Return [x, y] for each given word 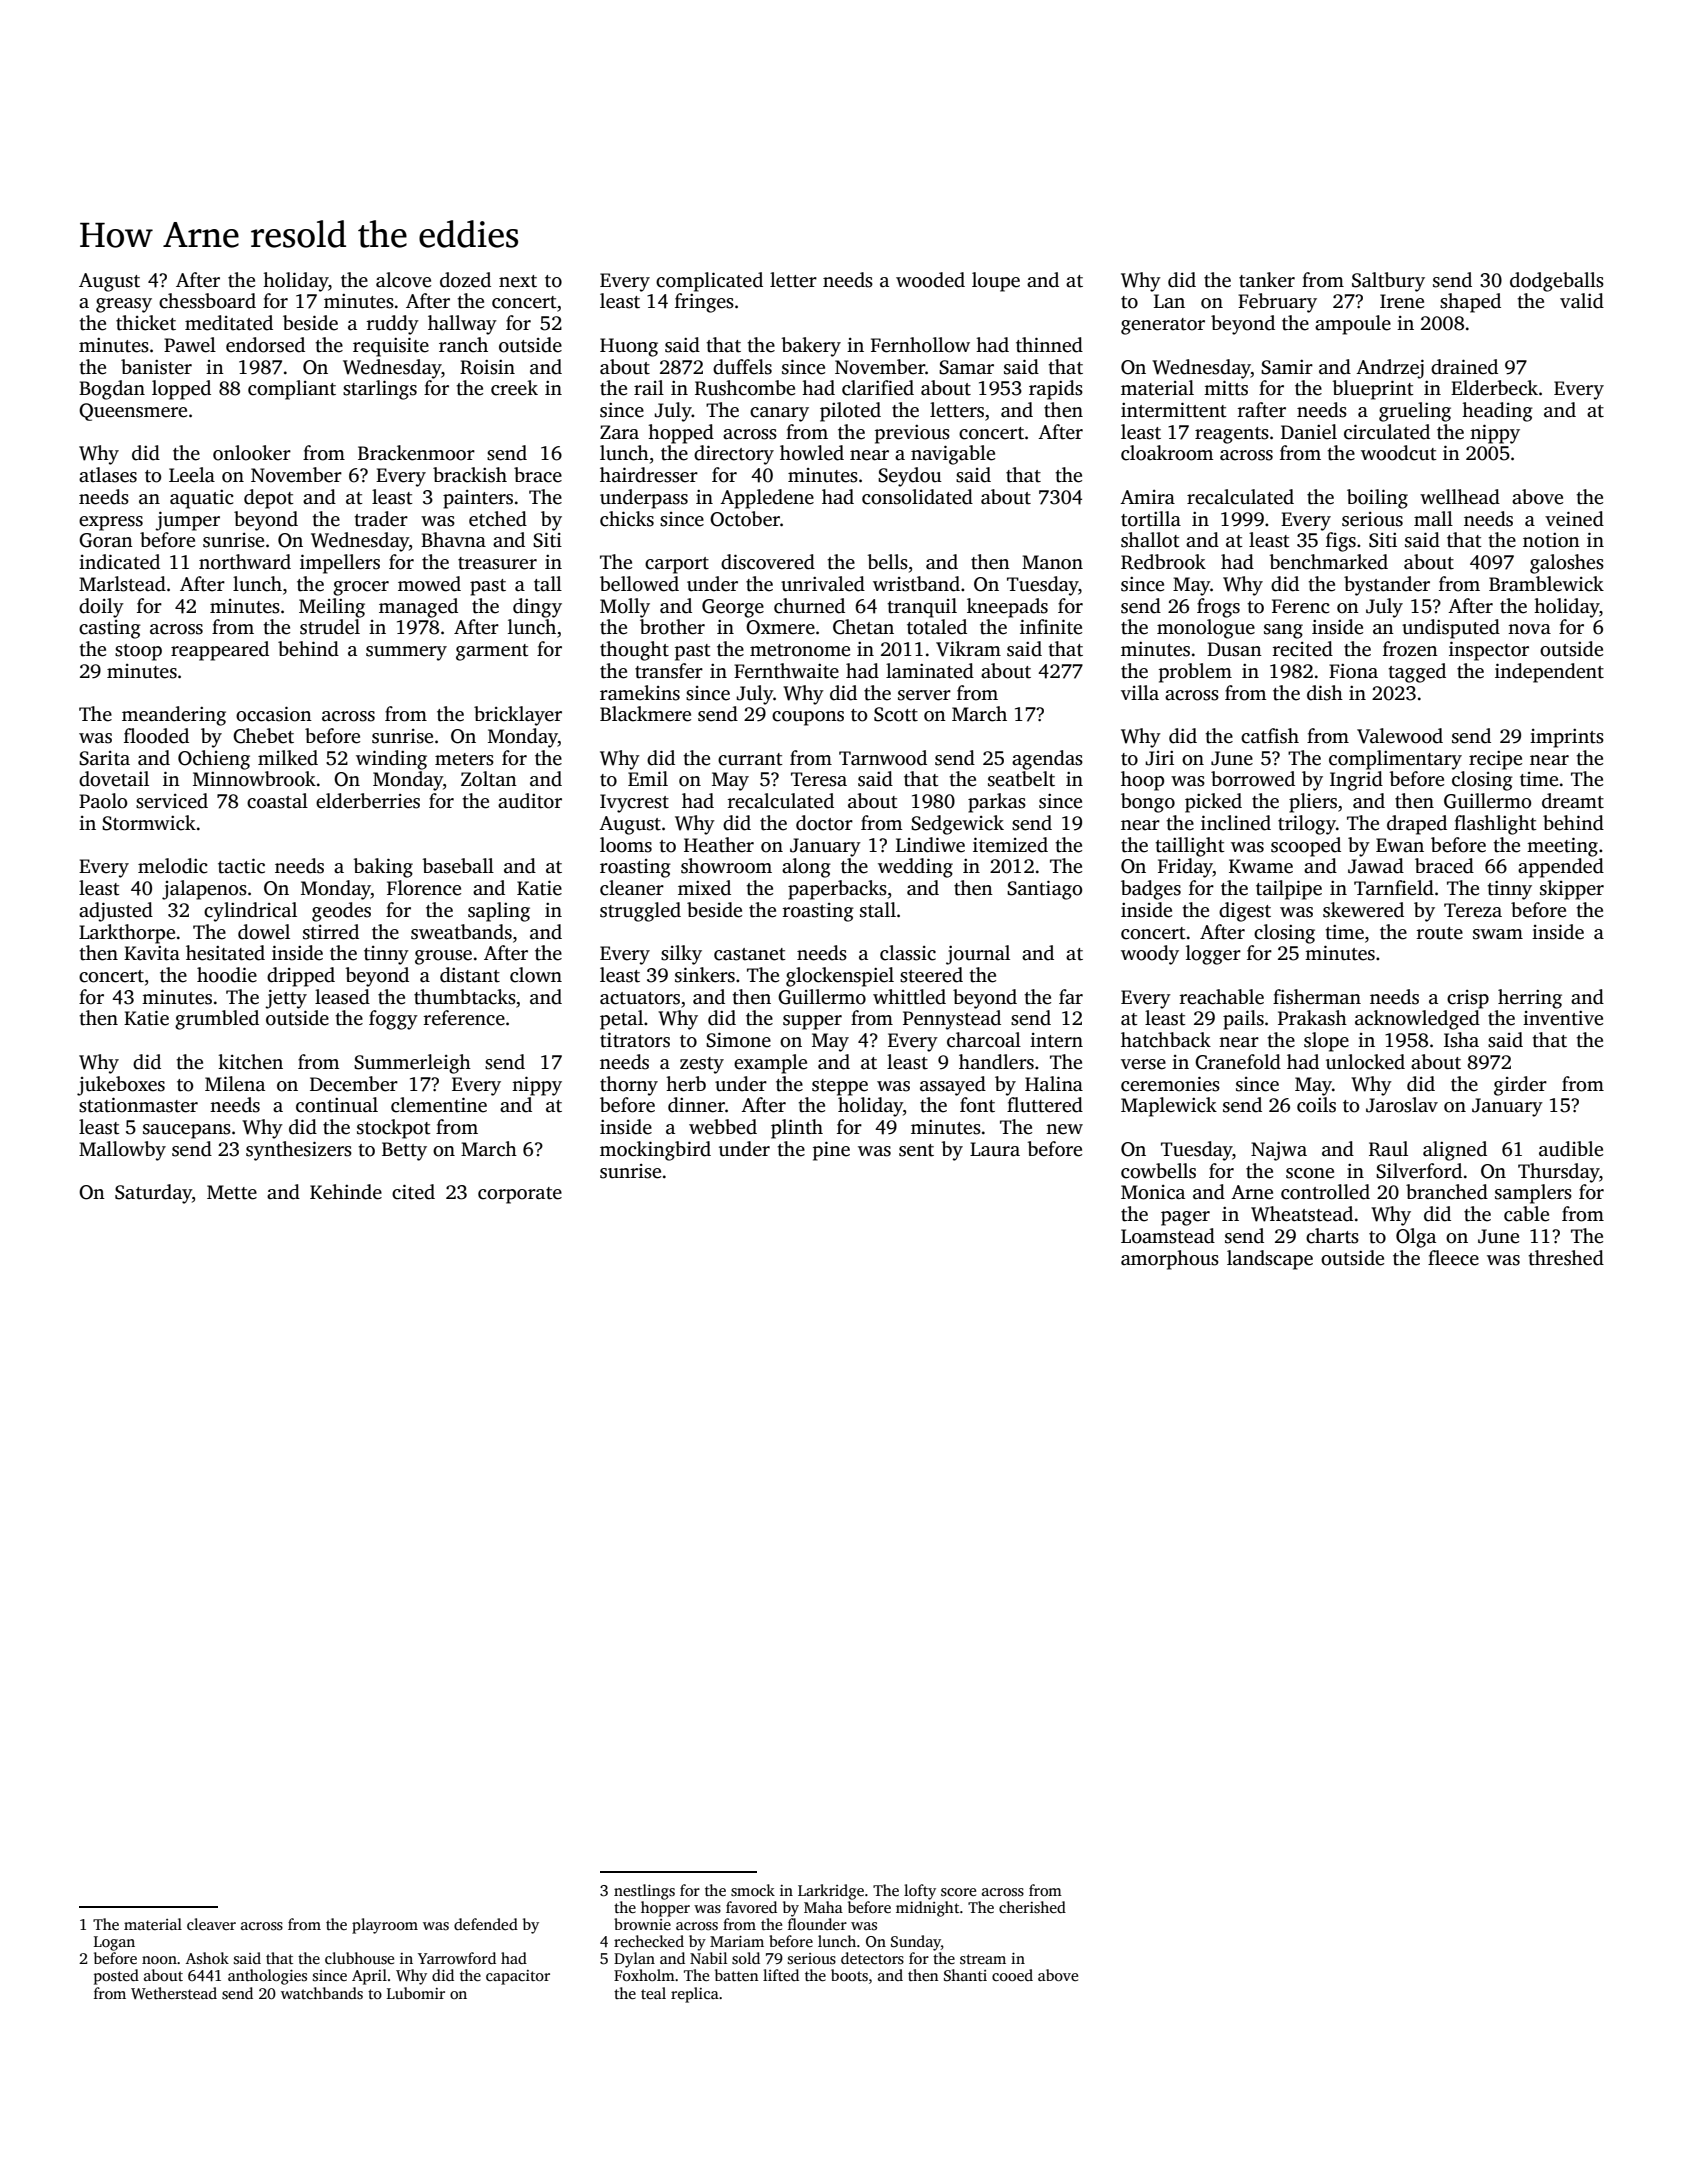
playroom [385, 1926]
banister [156, 367]
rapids [1056, 390]
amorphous [1170, 1260]
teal [653, 1993]
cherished [1032, 1907]
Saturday [153, 1194]
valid [1582, 301]
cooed [1012, 1975]
